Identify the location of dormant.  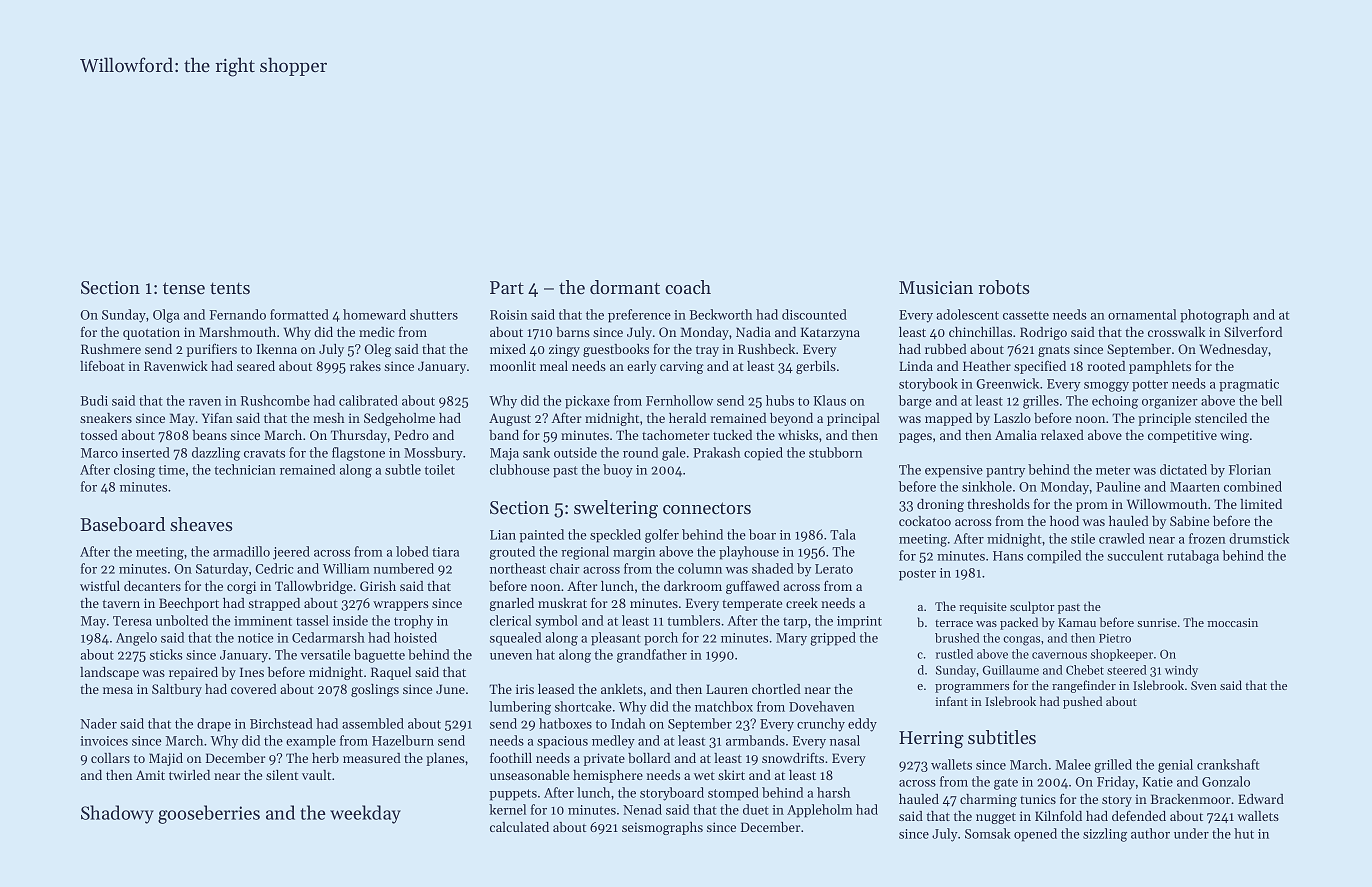
(625, 287).
